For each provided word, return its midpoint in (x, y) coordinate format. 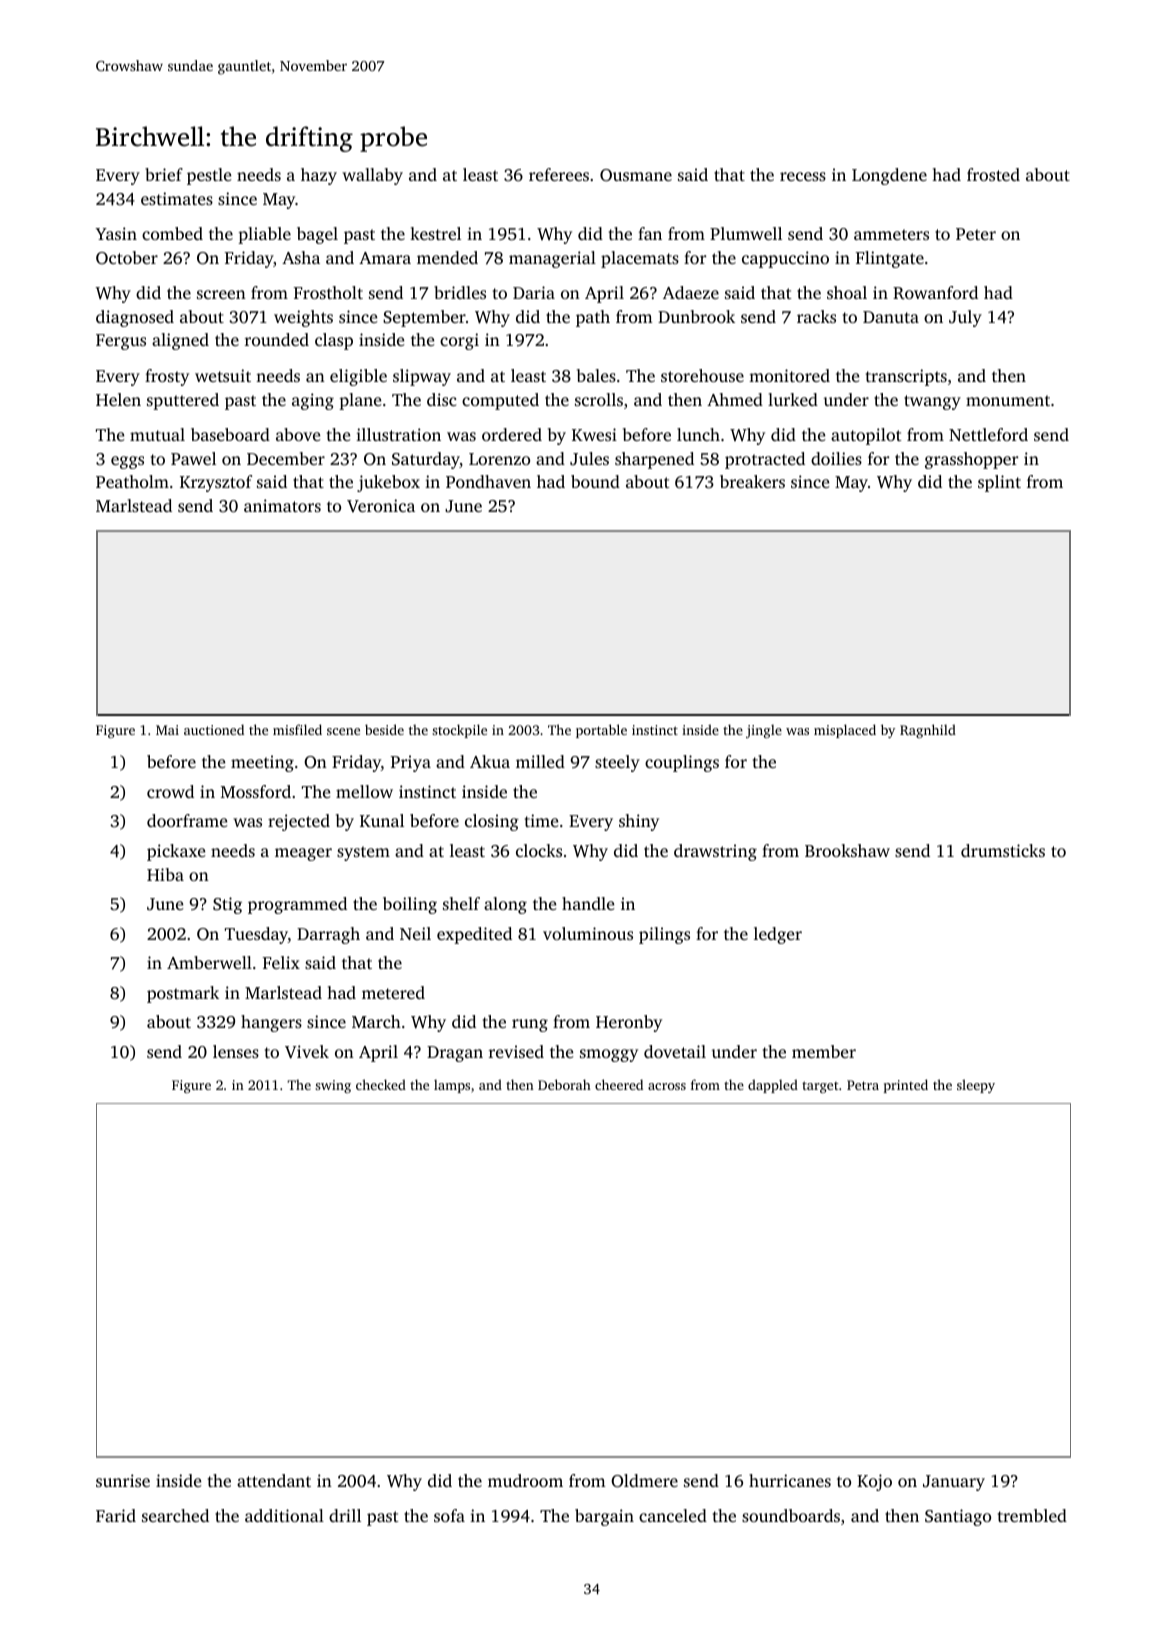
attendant (274, 1480)
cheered (619, 1084)
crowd (170, 791)
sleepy (976, 1086)
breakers (752, 481)
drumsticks (1003, 850)
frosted (993, 174)
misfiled (297, 729)
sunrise (123, 1480)
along (505, 905)
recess (803, 176)
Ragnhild (928, 731)
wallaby (372, 176)
